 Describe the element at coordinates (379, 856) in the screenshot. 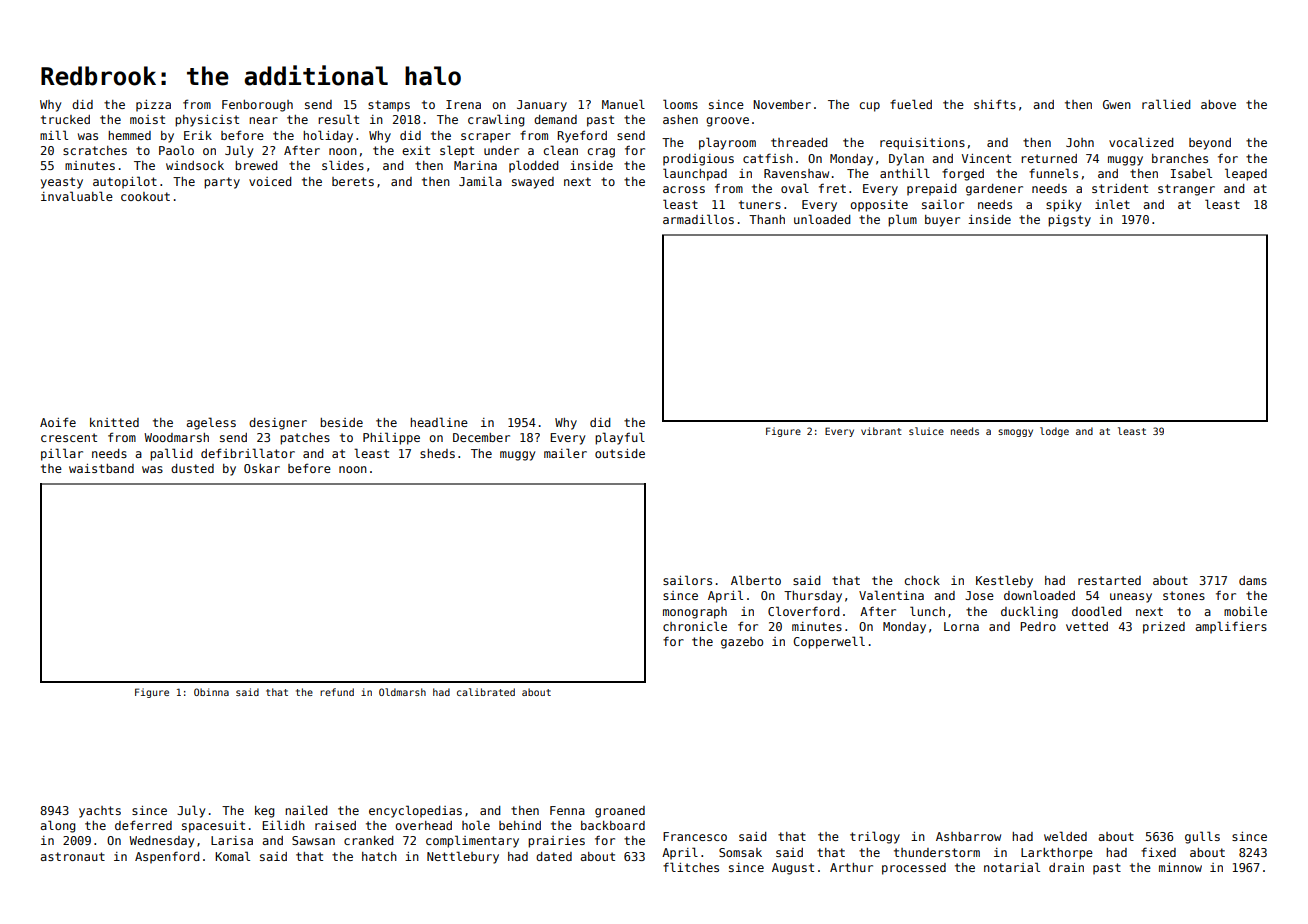

I see `hatch` at that location.
